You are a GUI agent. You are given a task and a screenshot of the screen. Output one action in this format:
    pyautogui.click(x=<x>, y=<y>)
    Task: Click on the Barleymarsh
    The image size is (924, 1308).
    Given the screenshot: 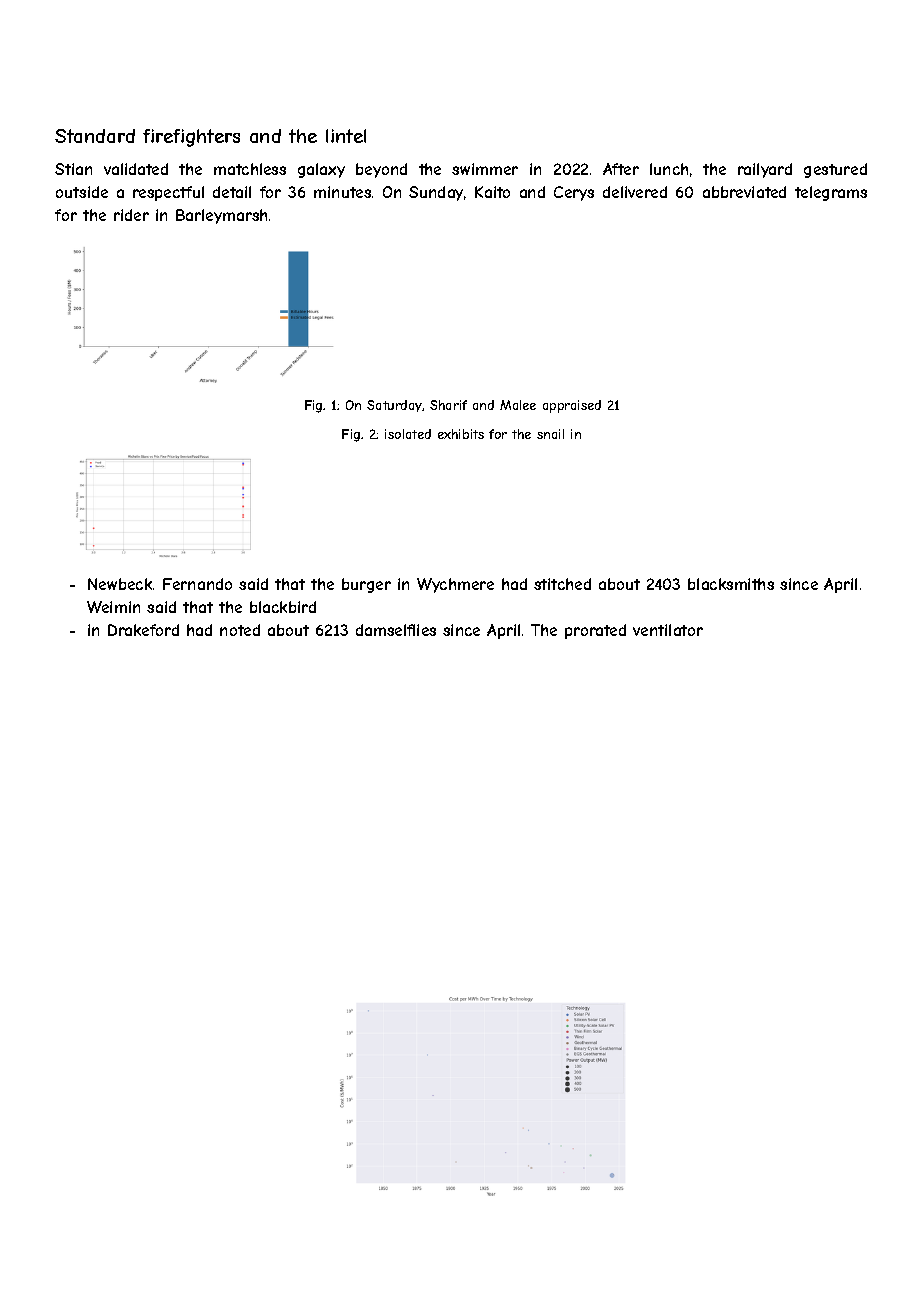 What is the action you would take?
    pyautogui.click(x=221, y=216)
